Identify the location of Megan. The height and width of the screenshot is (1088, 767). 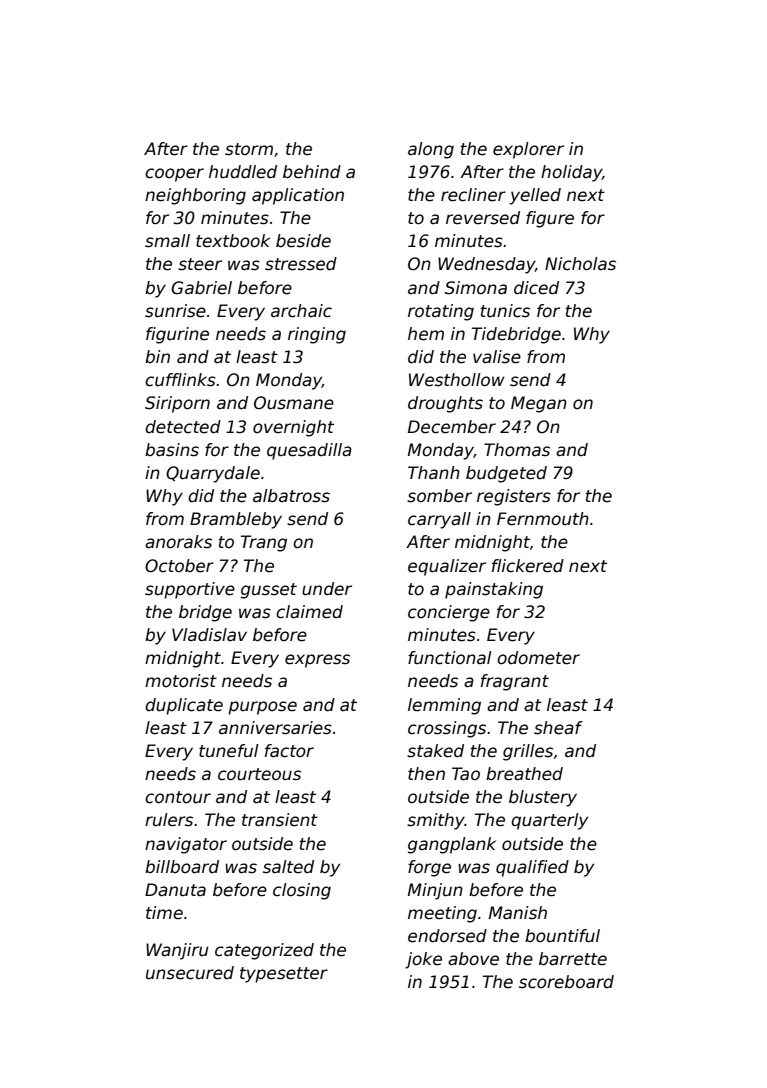
(539, 404).
